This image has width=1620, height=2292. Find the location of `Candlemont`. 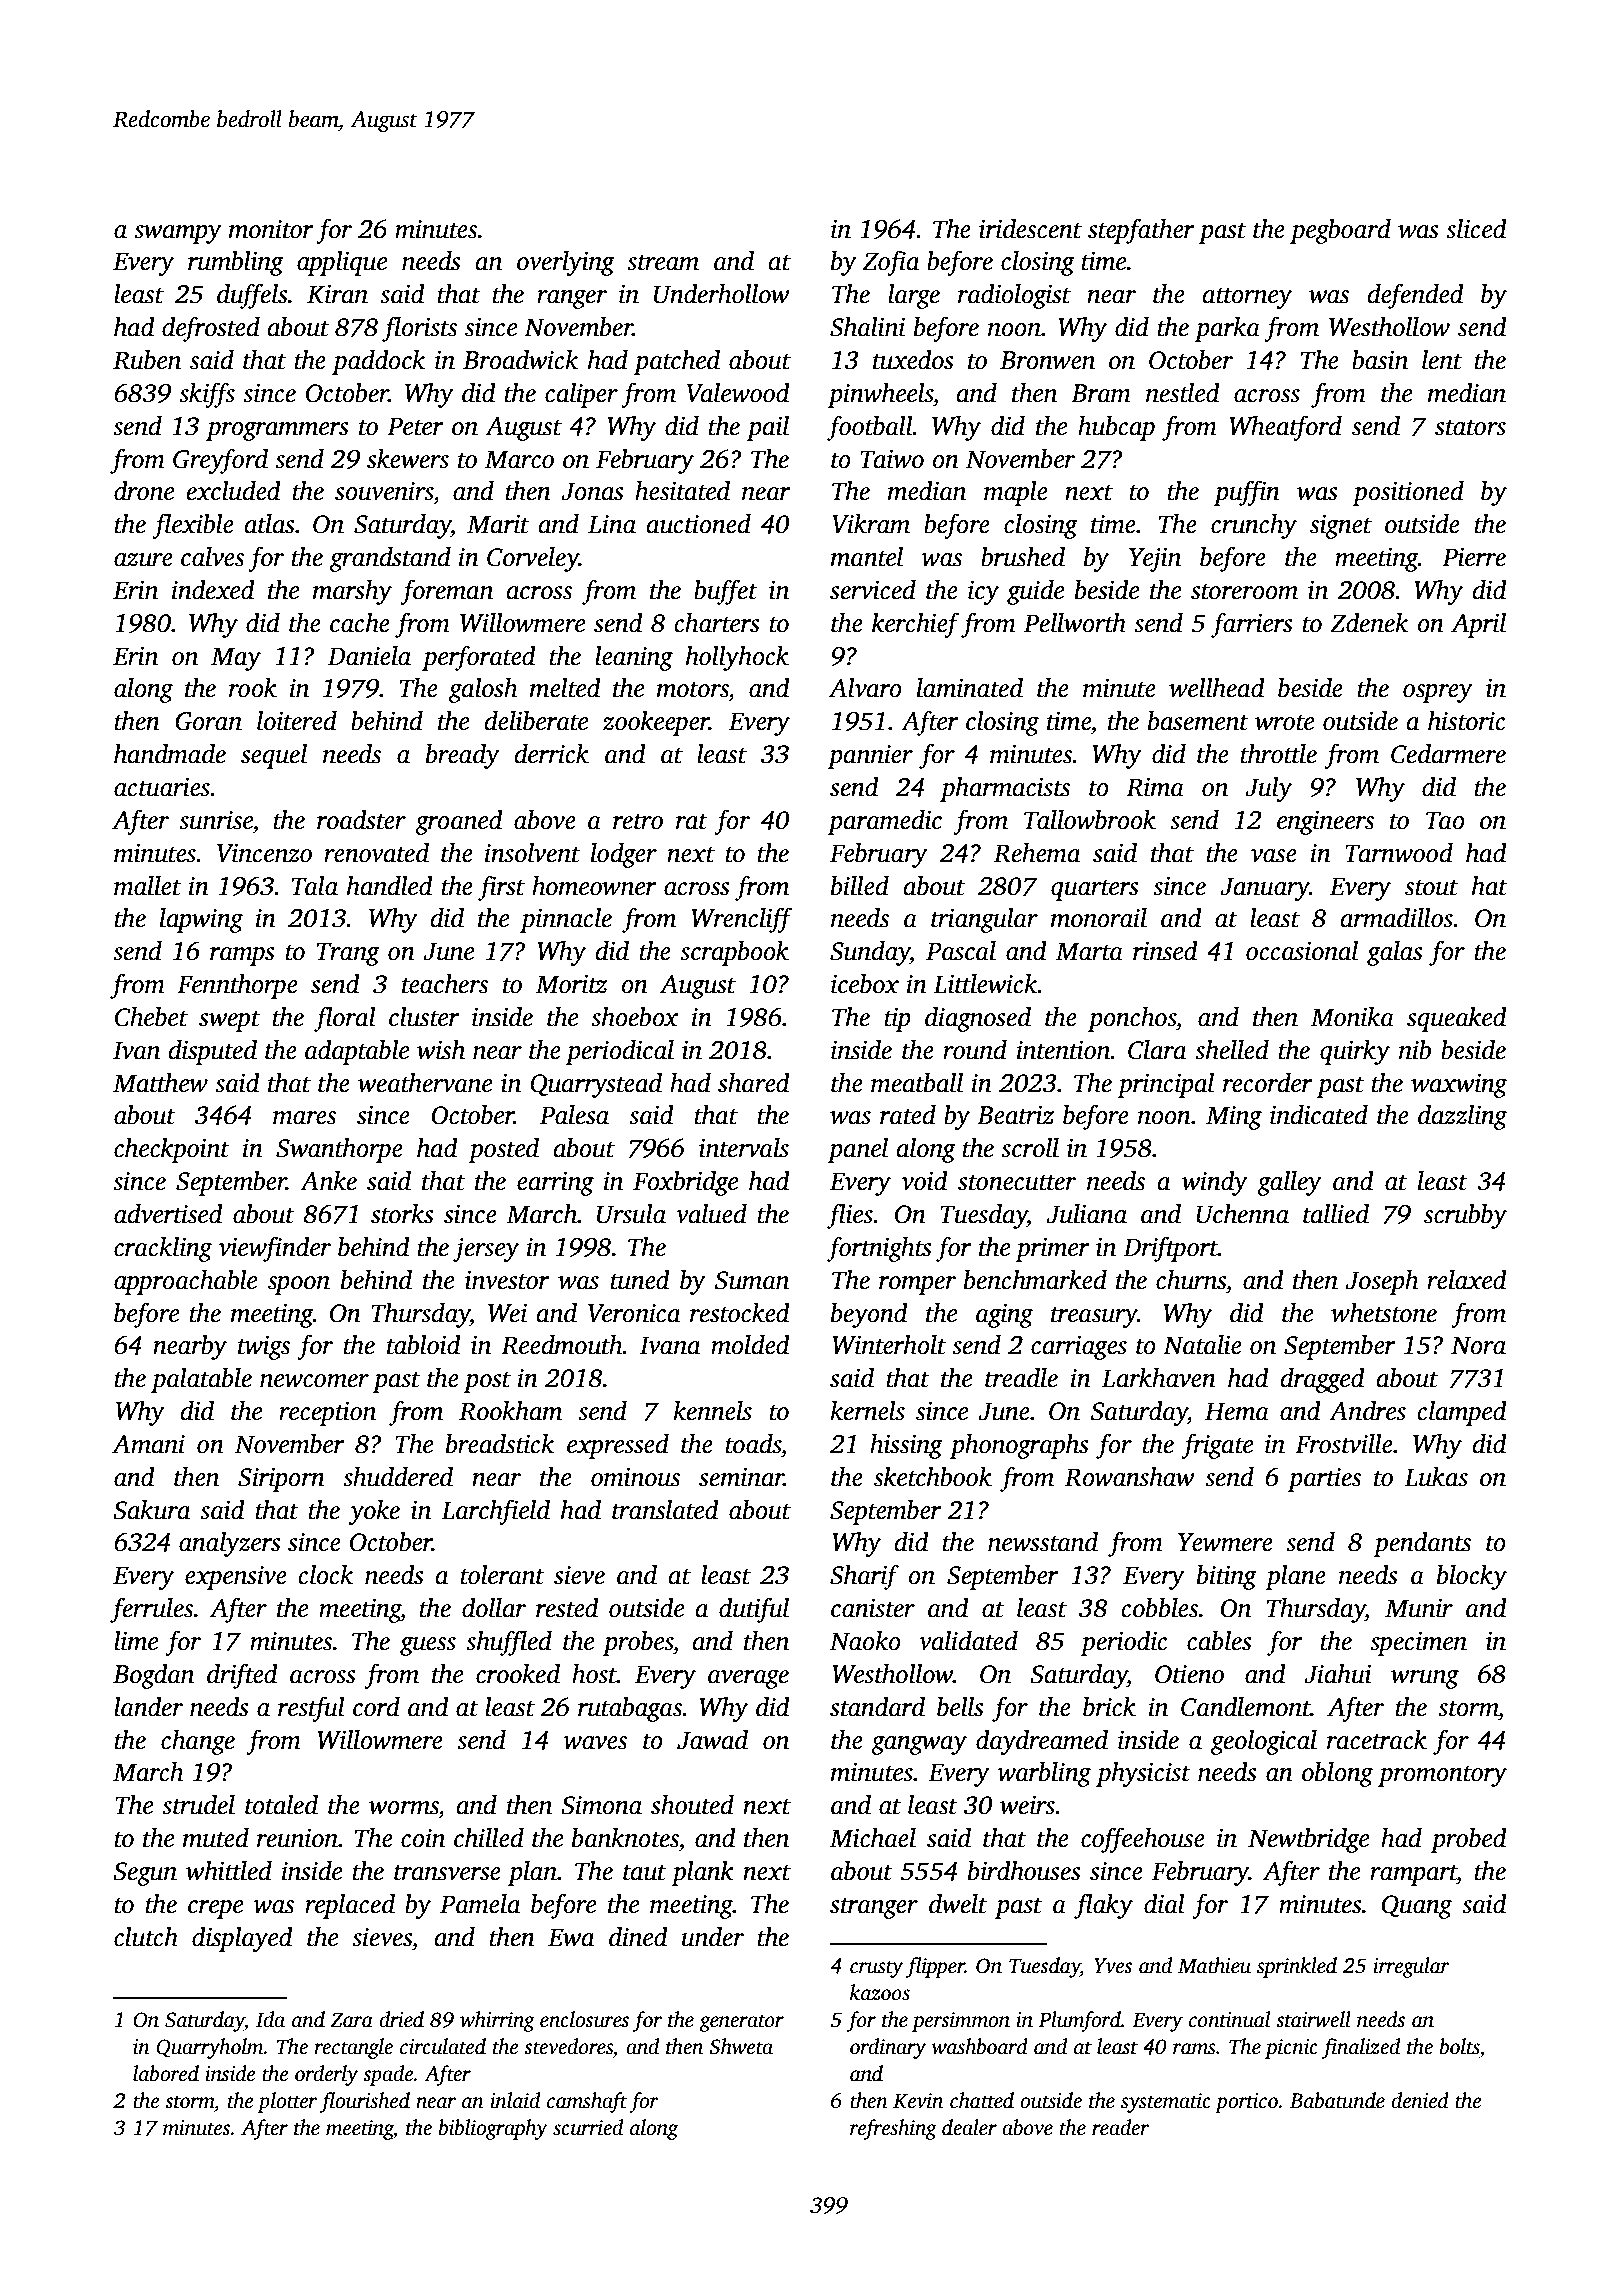

Candlemont is located at coordinates (1246, 1707).
